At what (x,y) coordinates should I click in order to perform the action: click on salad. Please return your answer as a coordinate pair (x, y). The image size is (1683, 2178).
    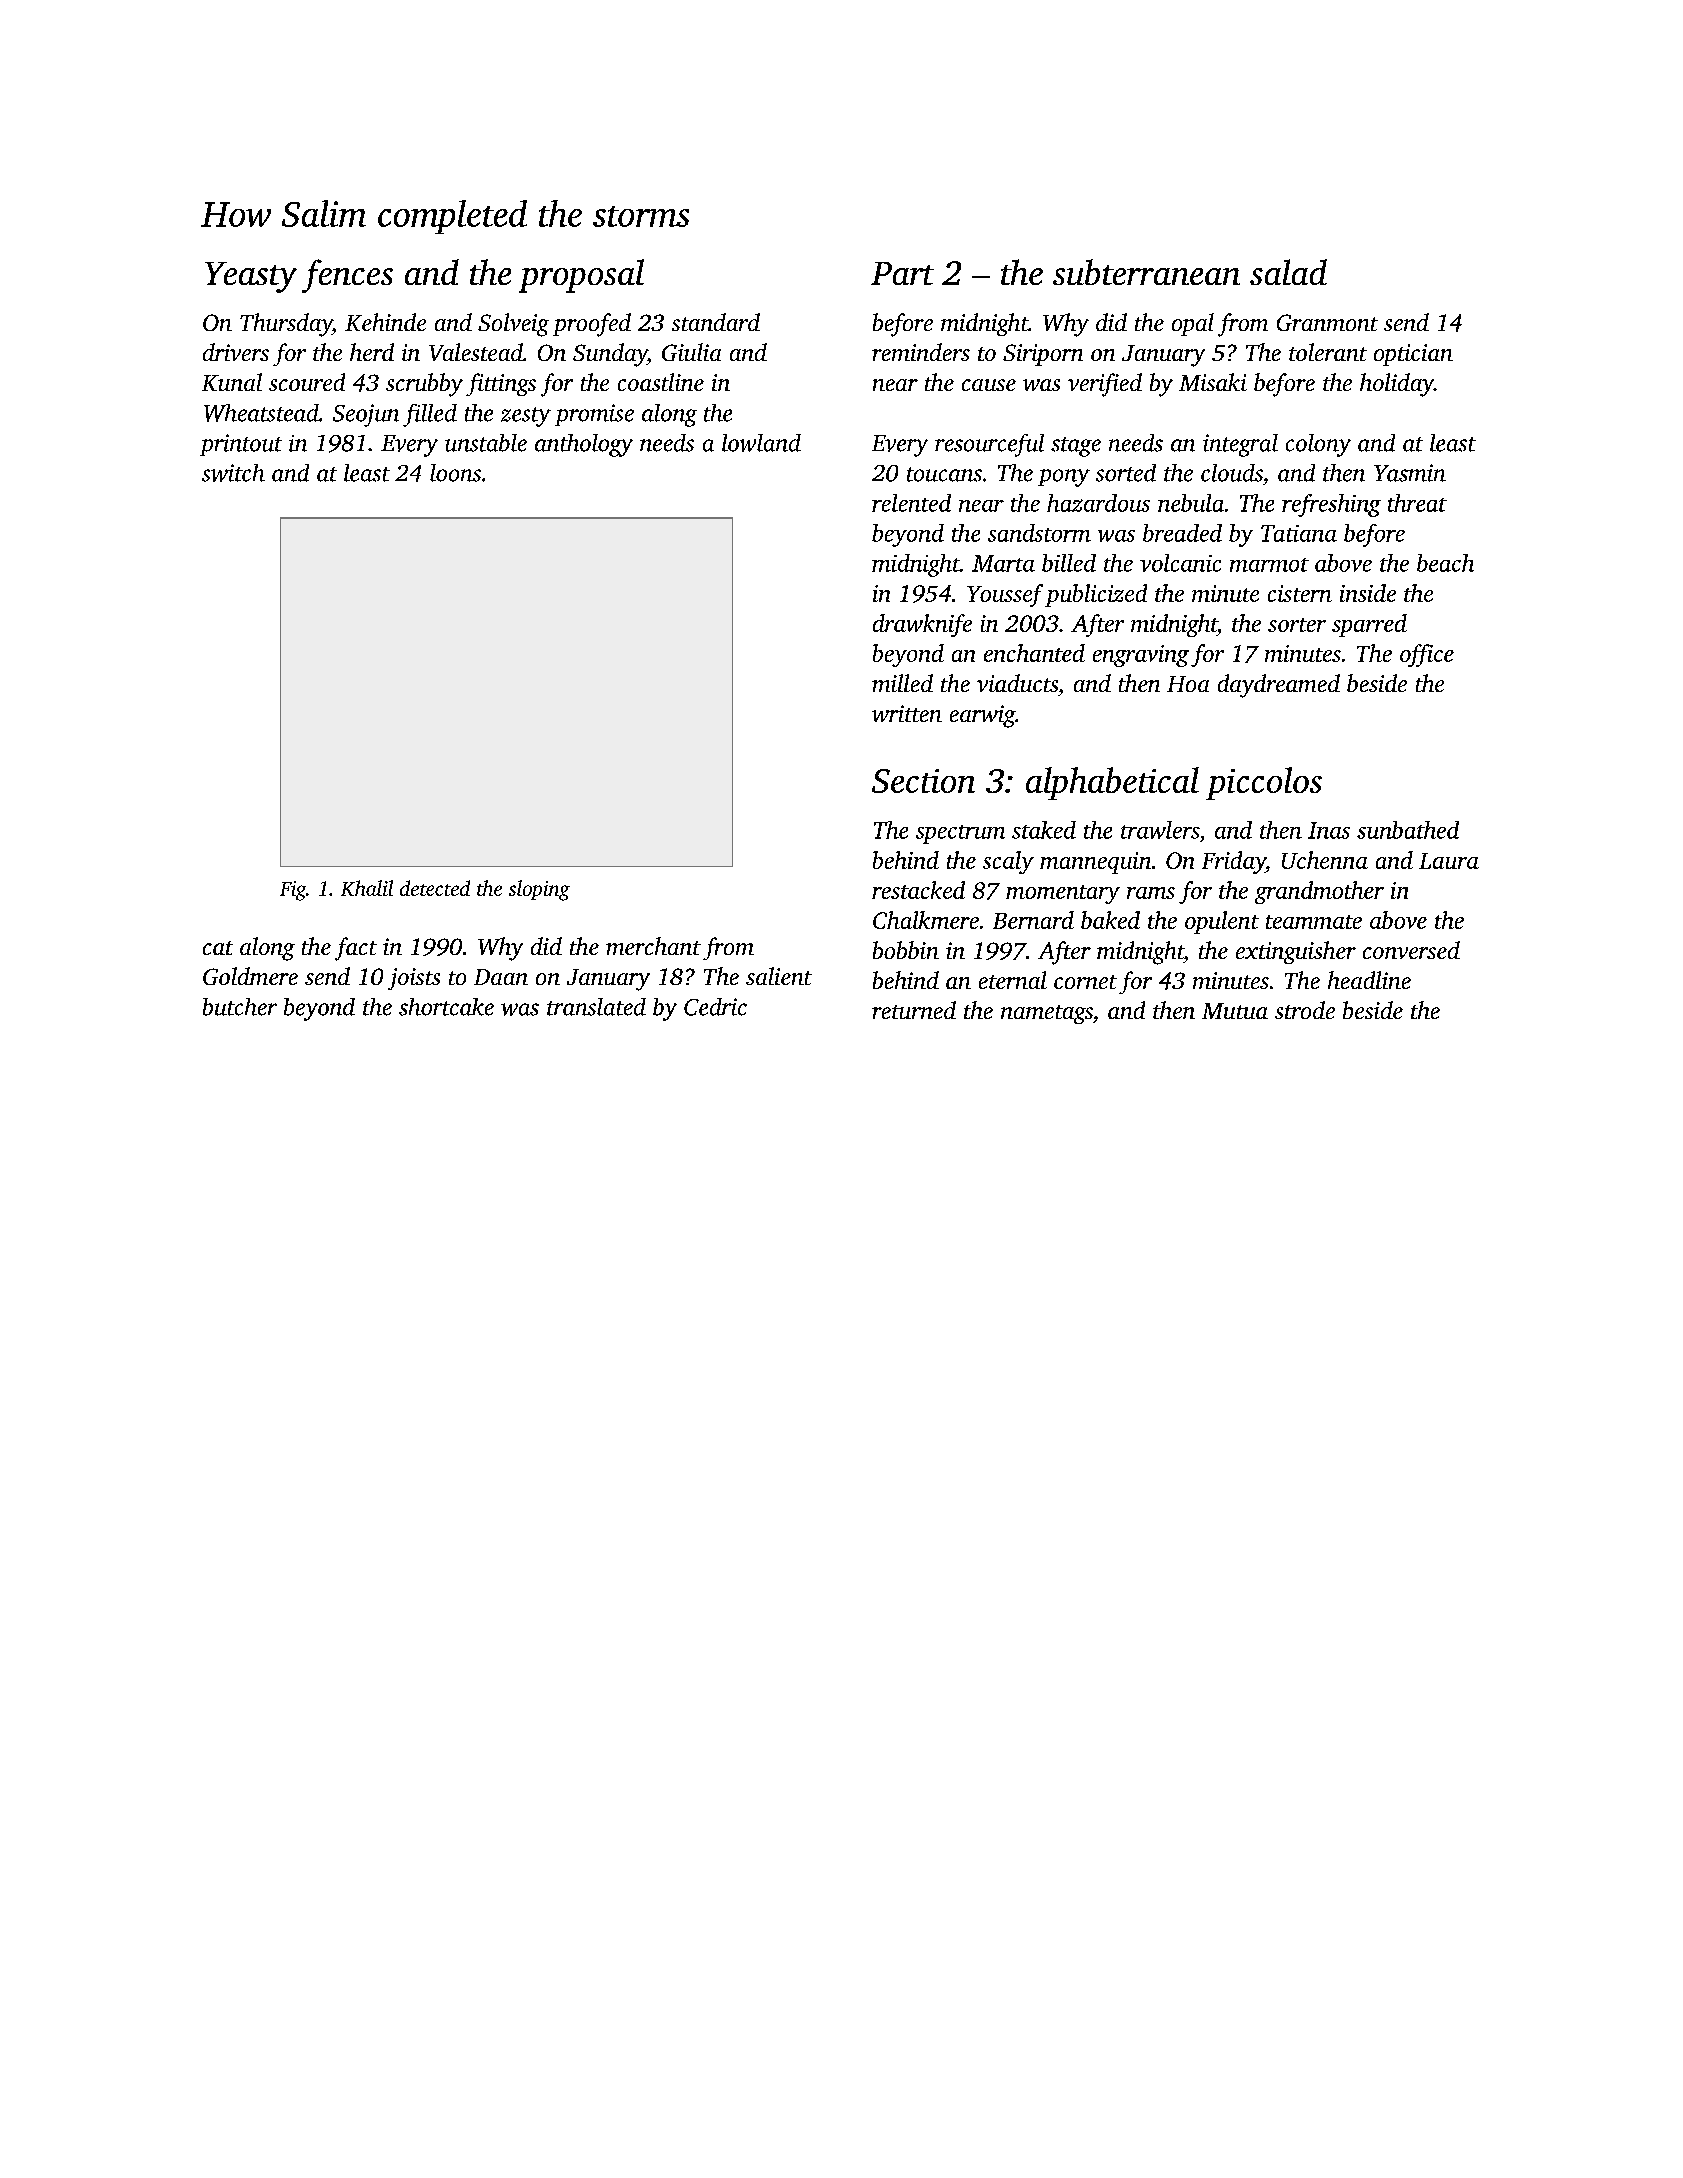
    Looking at the image, I should click on (1288, 272).
